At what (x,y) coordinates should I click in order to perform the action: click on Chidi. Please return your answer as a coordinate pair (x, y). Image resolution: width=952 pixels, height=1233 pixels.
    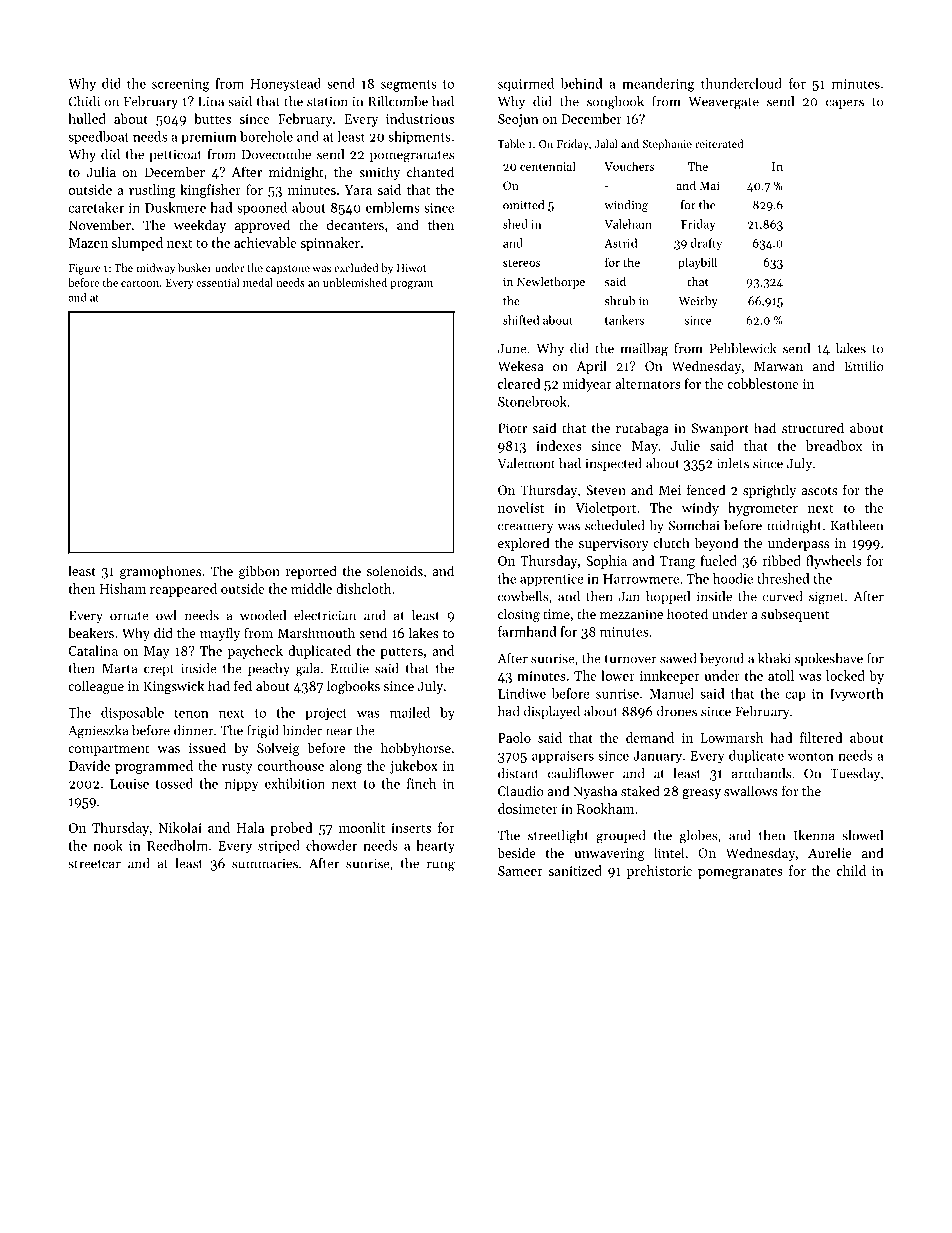
    Looking at the image, I should click on (84, 101).
